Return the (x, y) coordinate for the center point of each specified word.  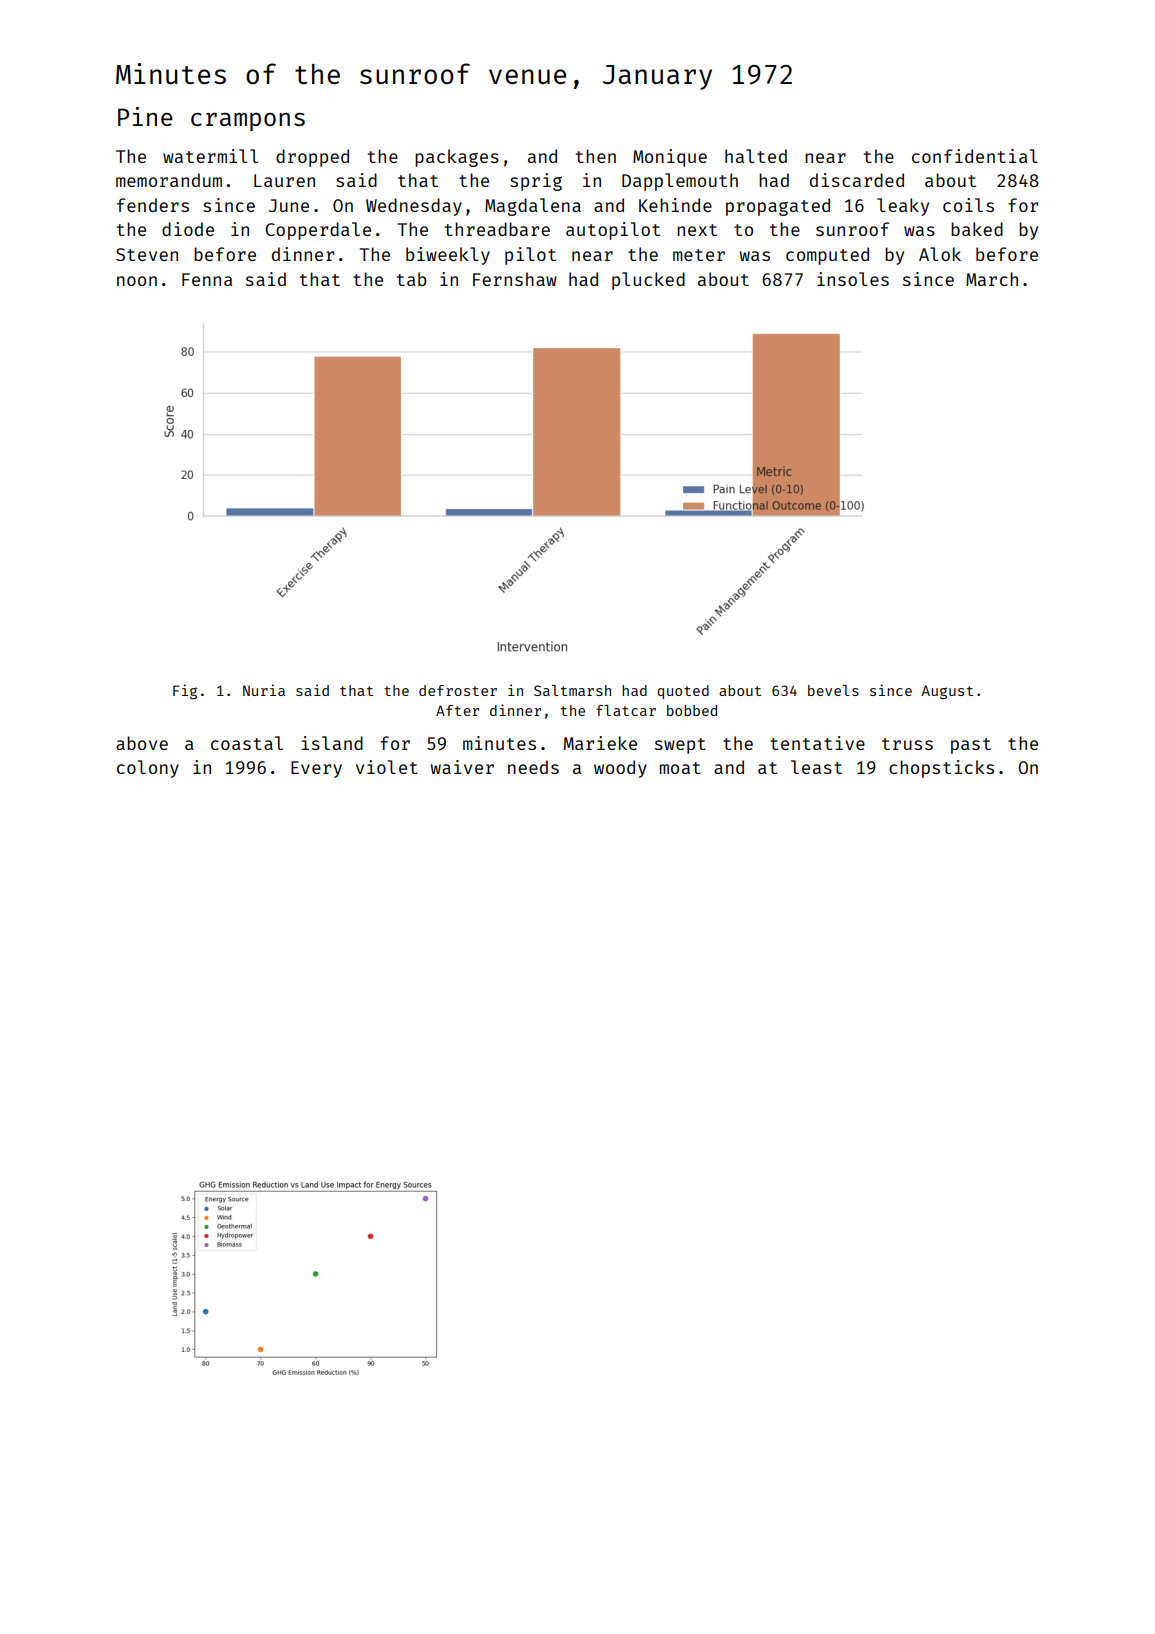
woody (620, 769)
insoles (853, 279)
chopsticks (941, 769)
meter (699, 255)
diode (188, 229)
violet (387, 767)
